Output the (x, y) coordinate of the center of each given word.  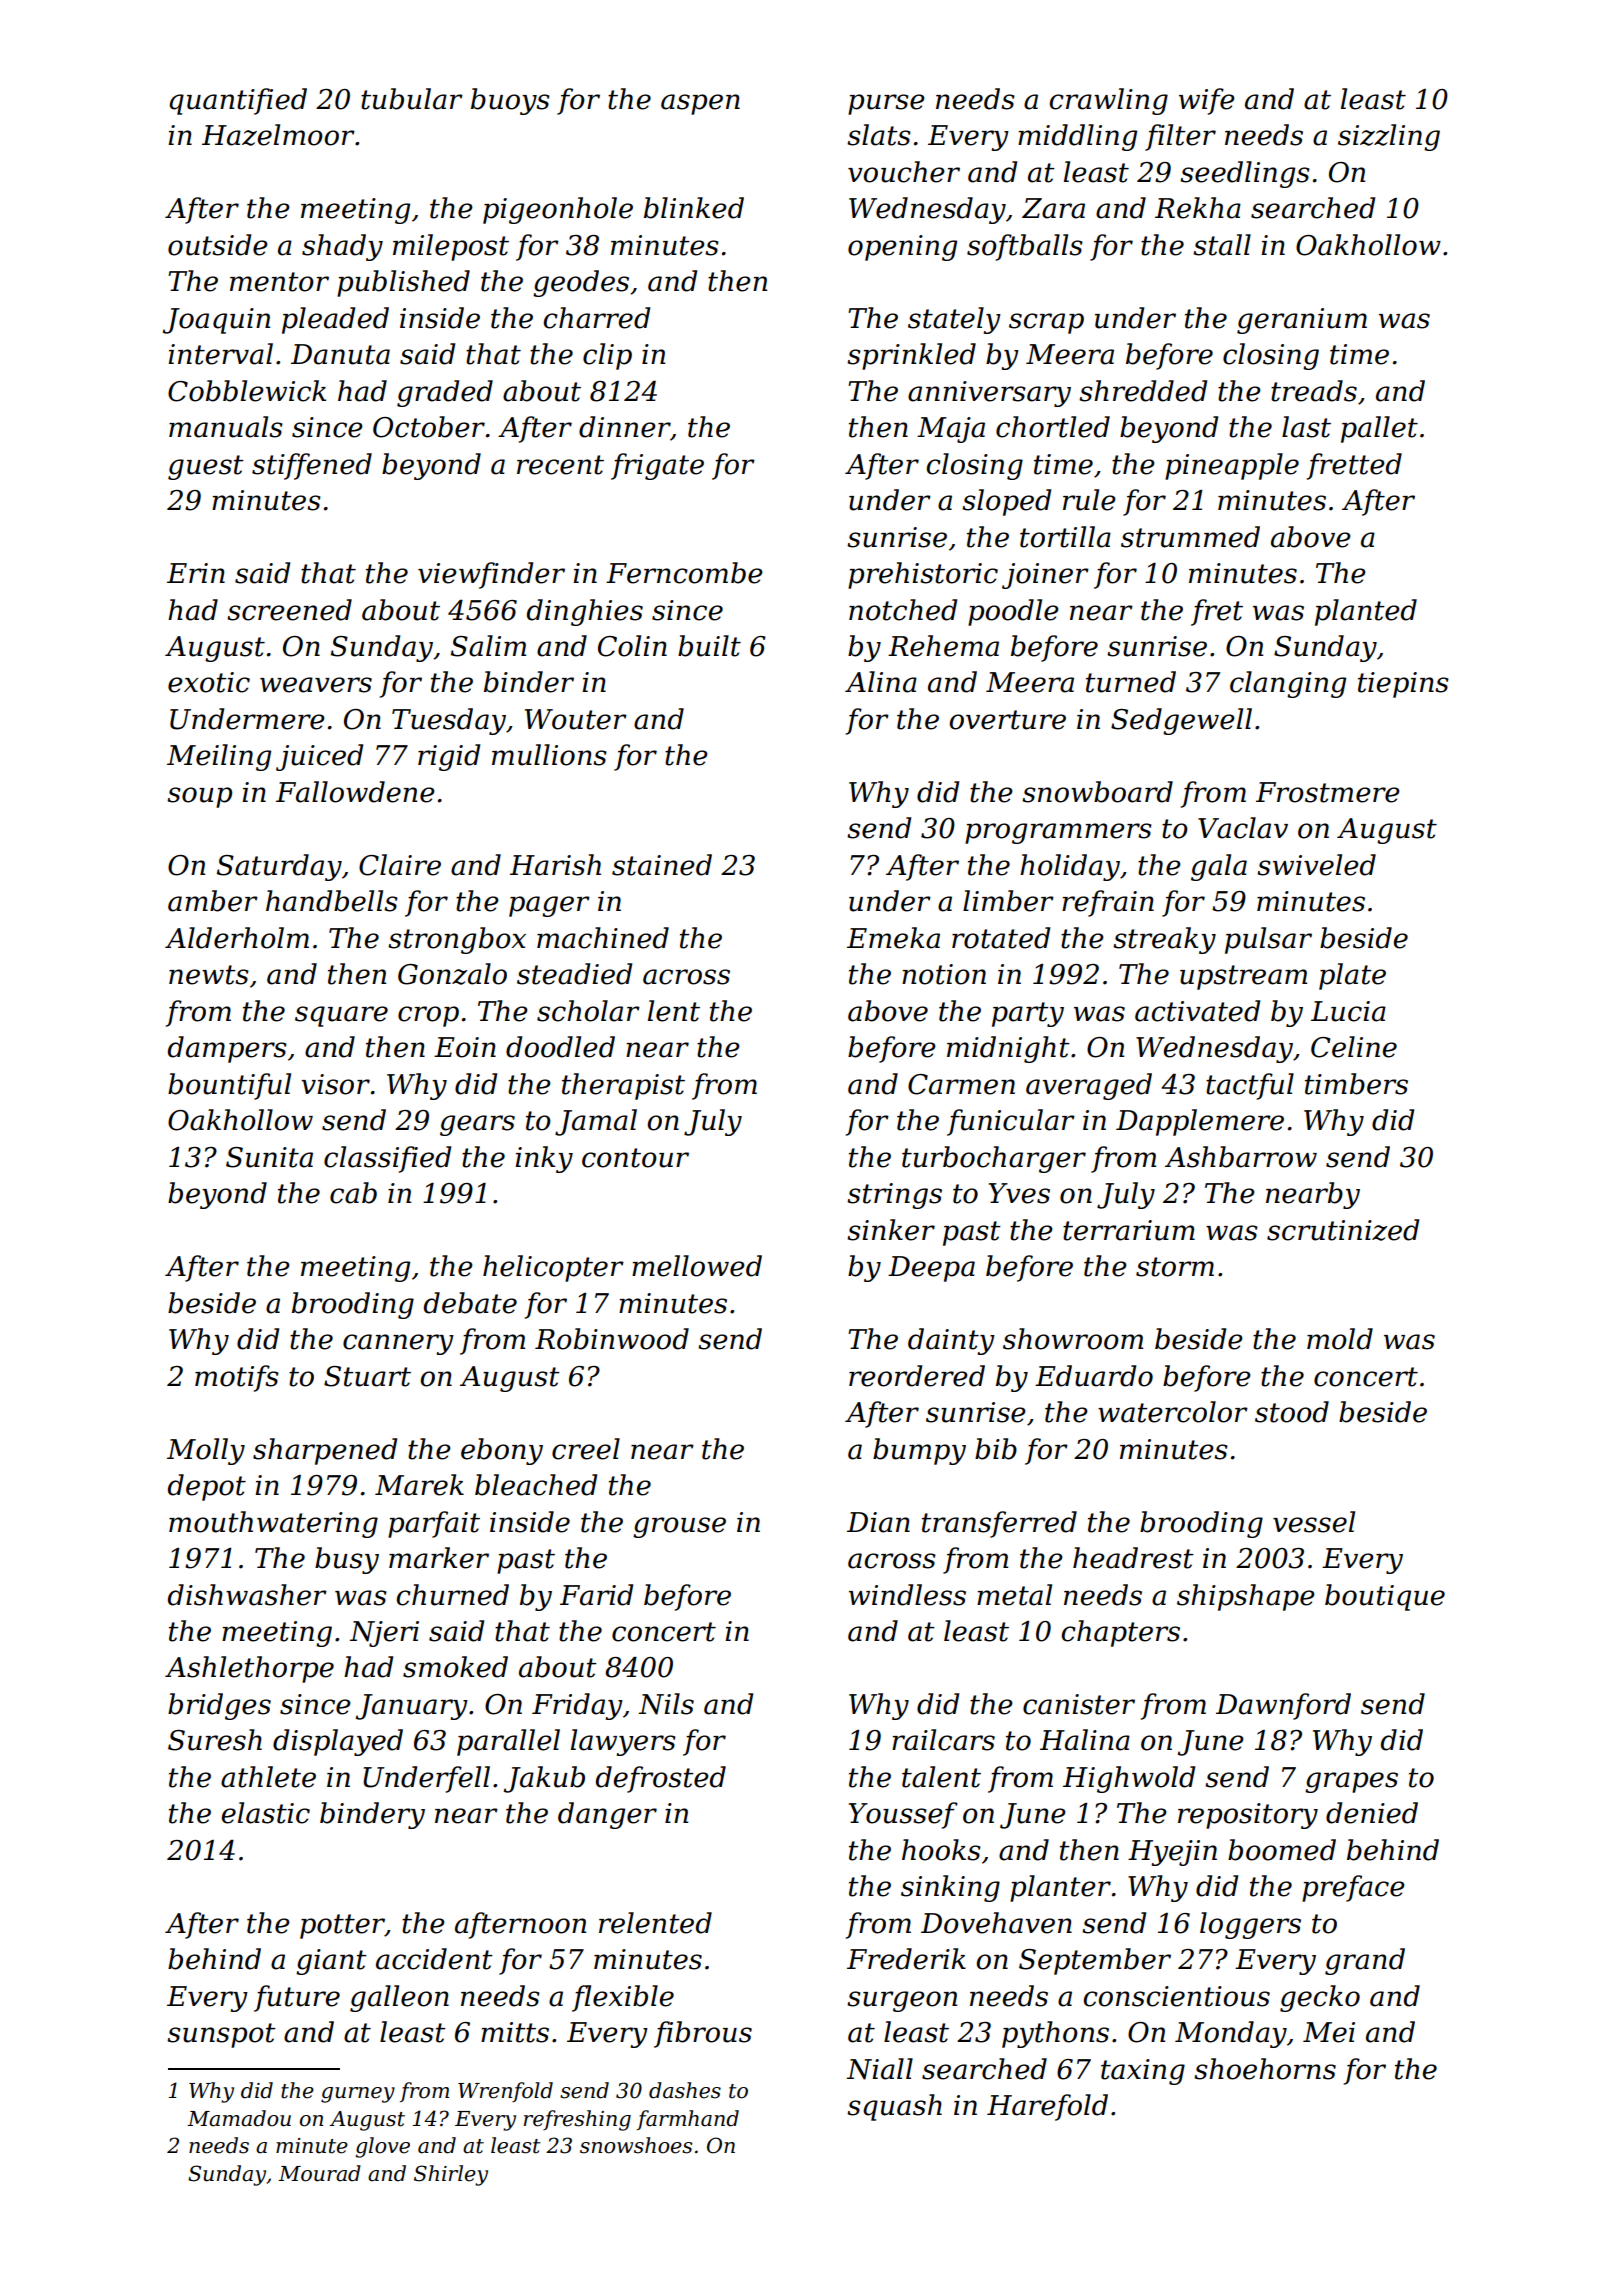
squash (894, 2107)
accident (434, 1959)
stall (1222, 245)
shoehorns (1265, 2069)
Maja (951, 430)
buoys (510, 101)
